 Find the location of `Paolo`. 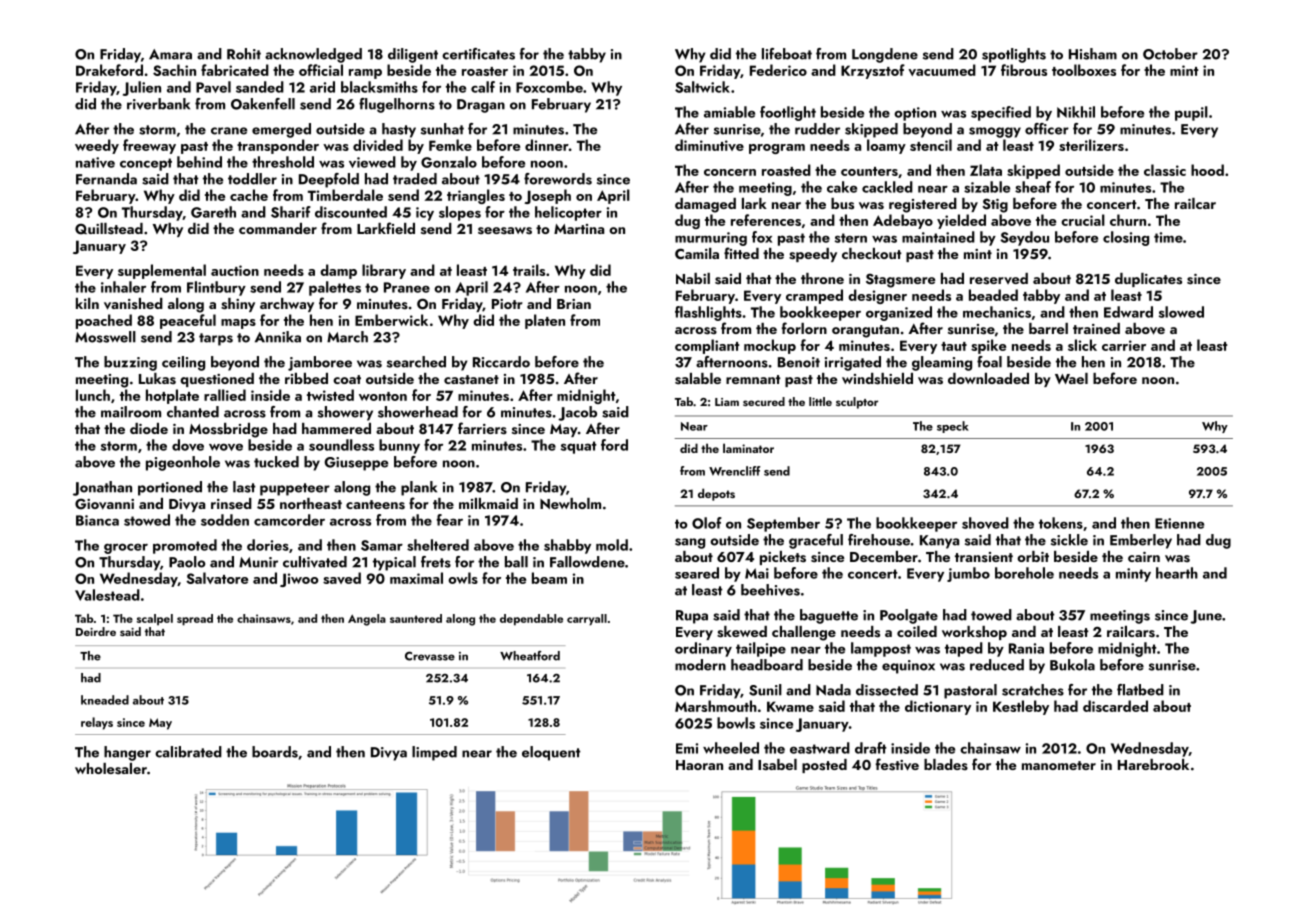

Paolo is located at coordinates (187, 562).
